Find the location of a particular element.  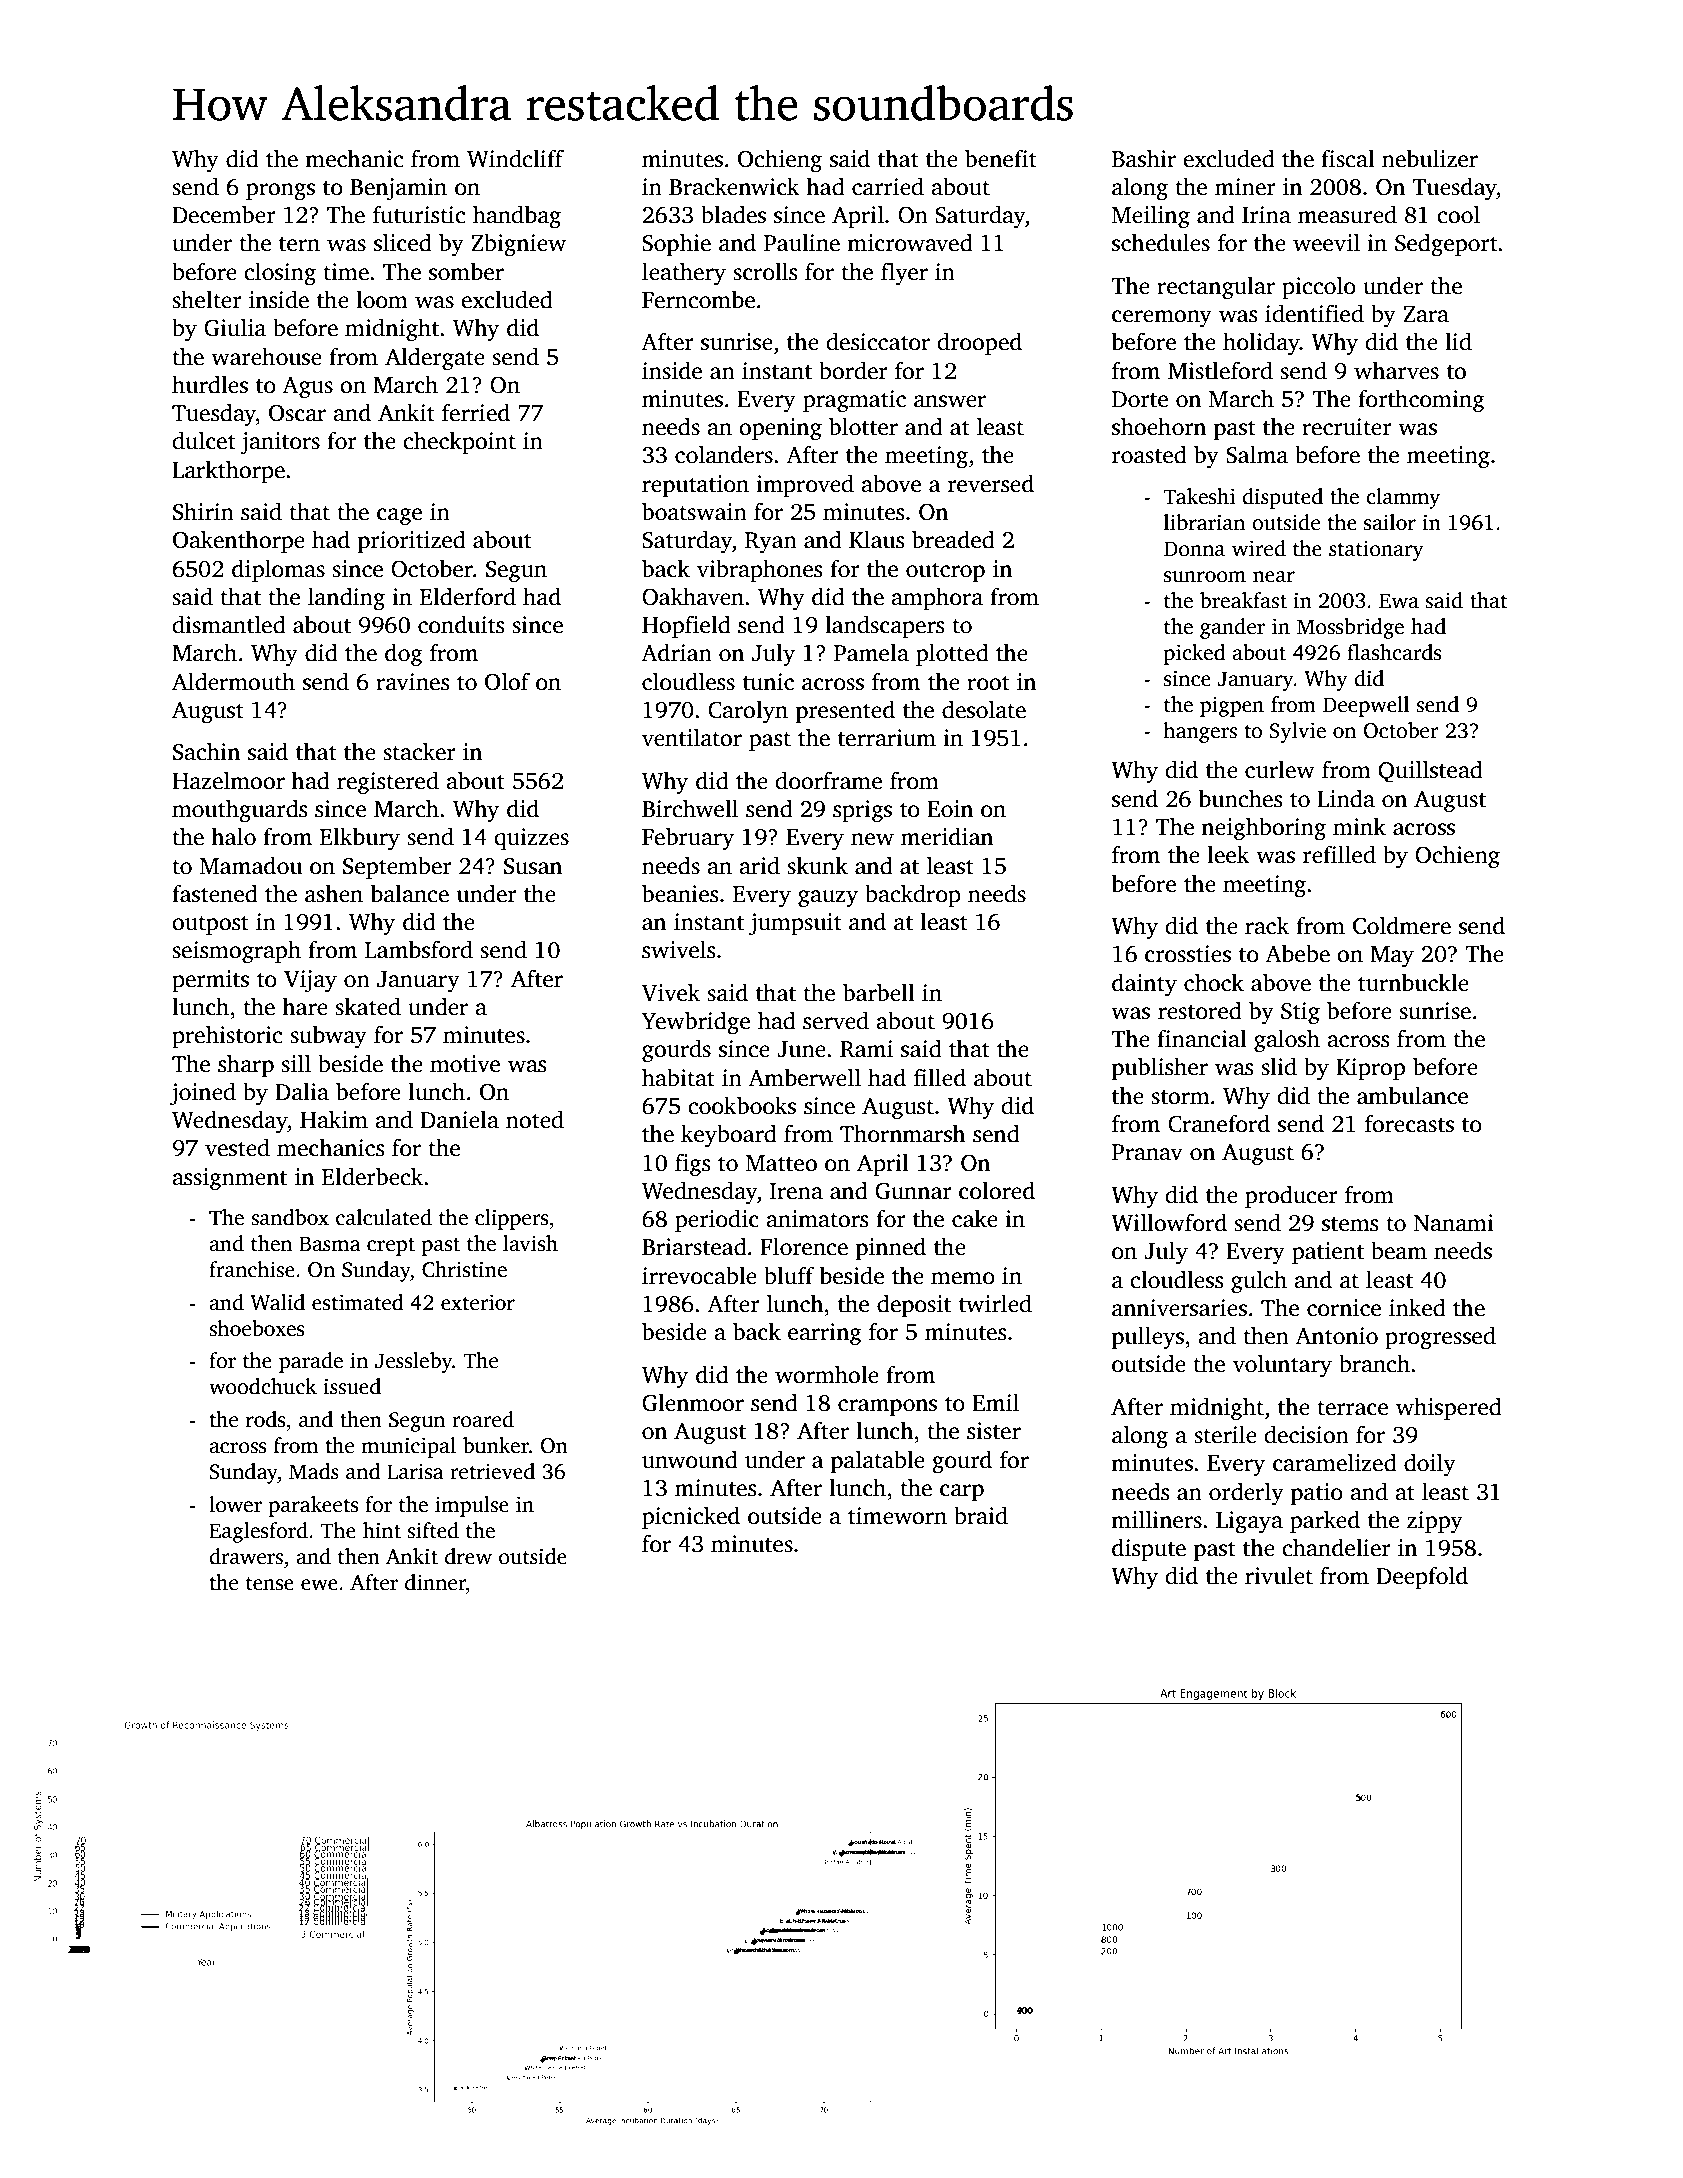

municipal is located at coordinates (408, 1447).
